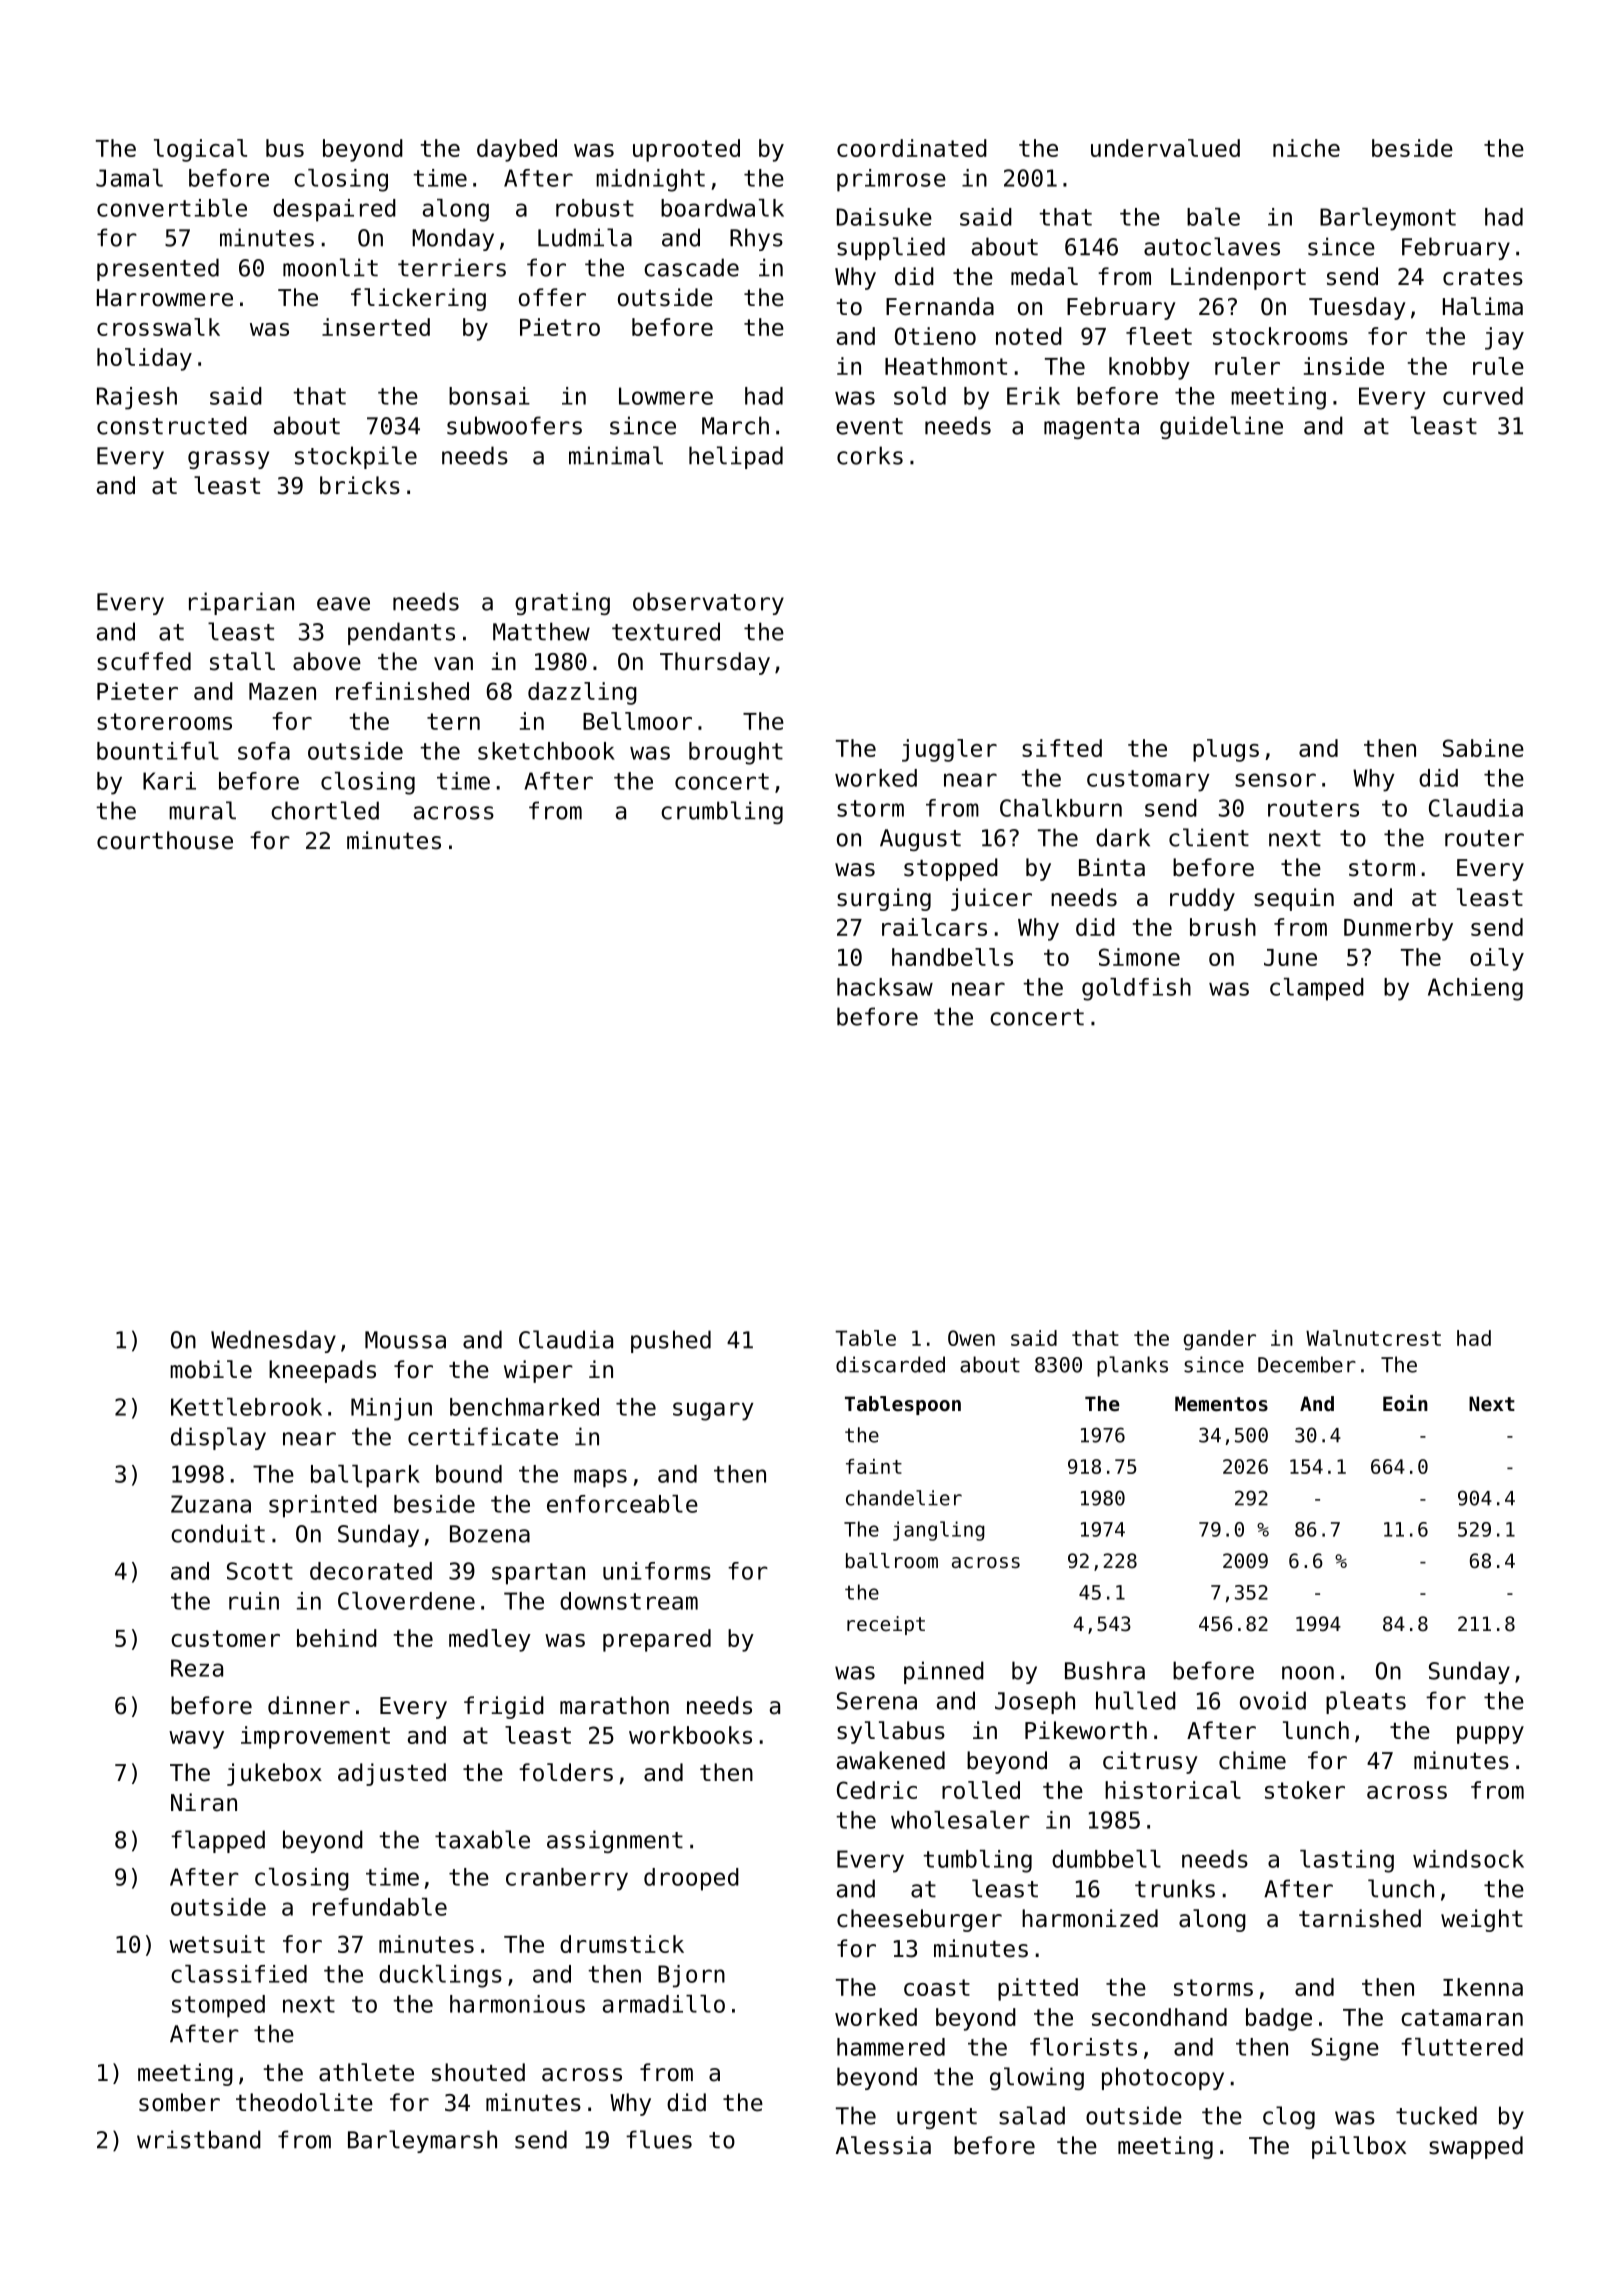  Describe the element at coordinates (650, 180) in the document. I see `midnight` at that location.
